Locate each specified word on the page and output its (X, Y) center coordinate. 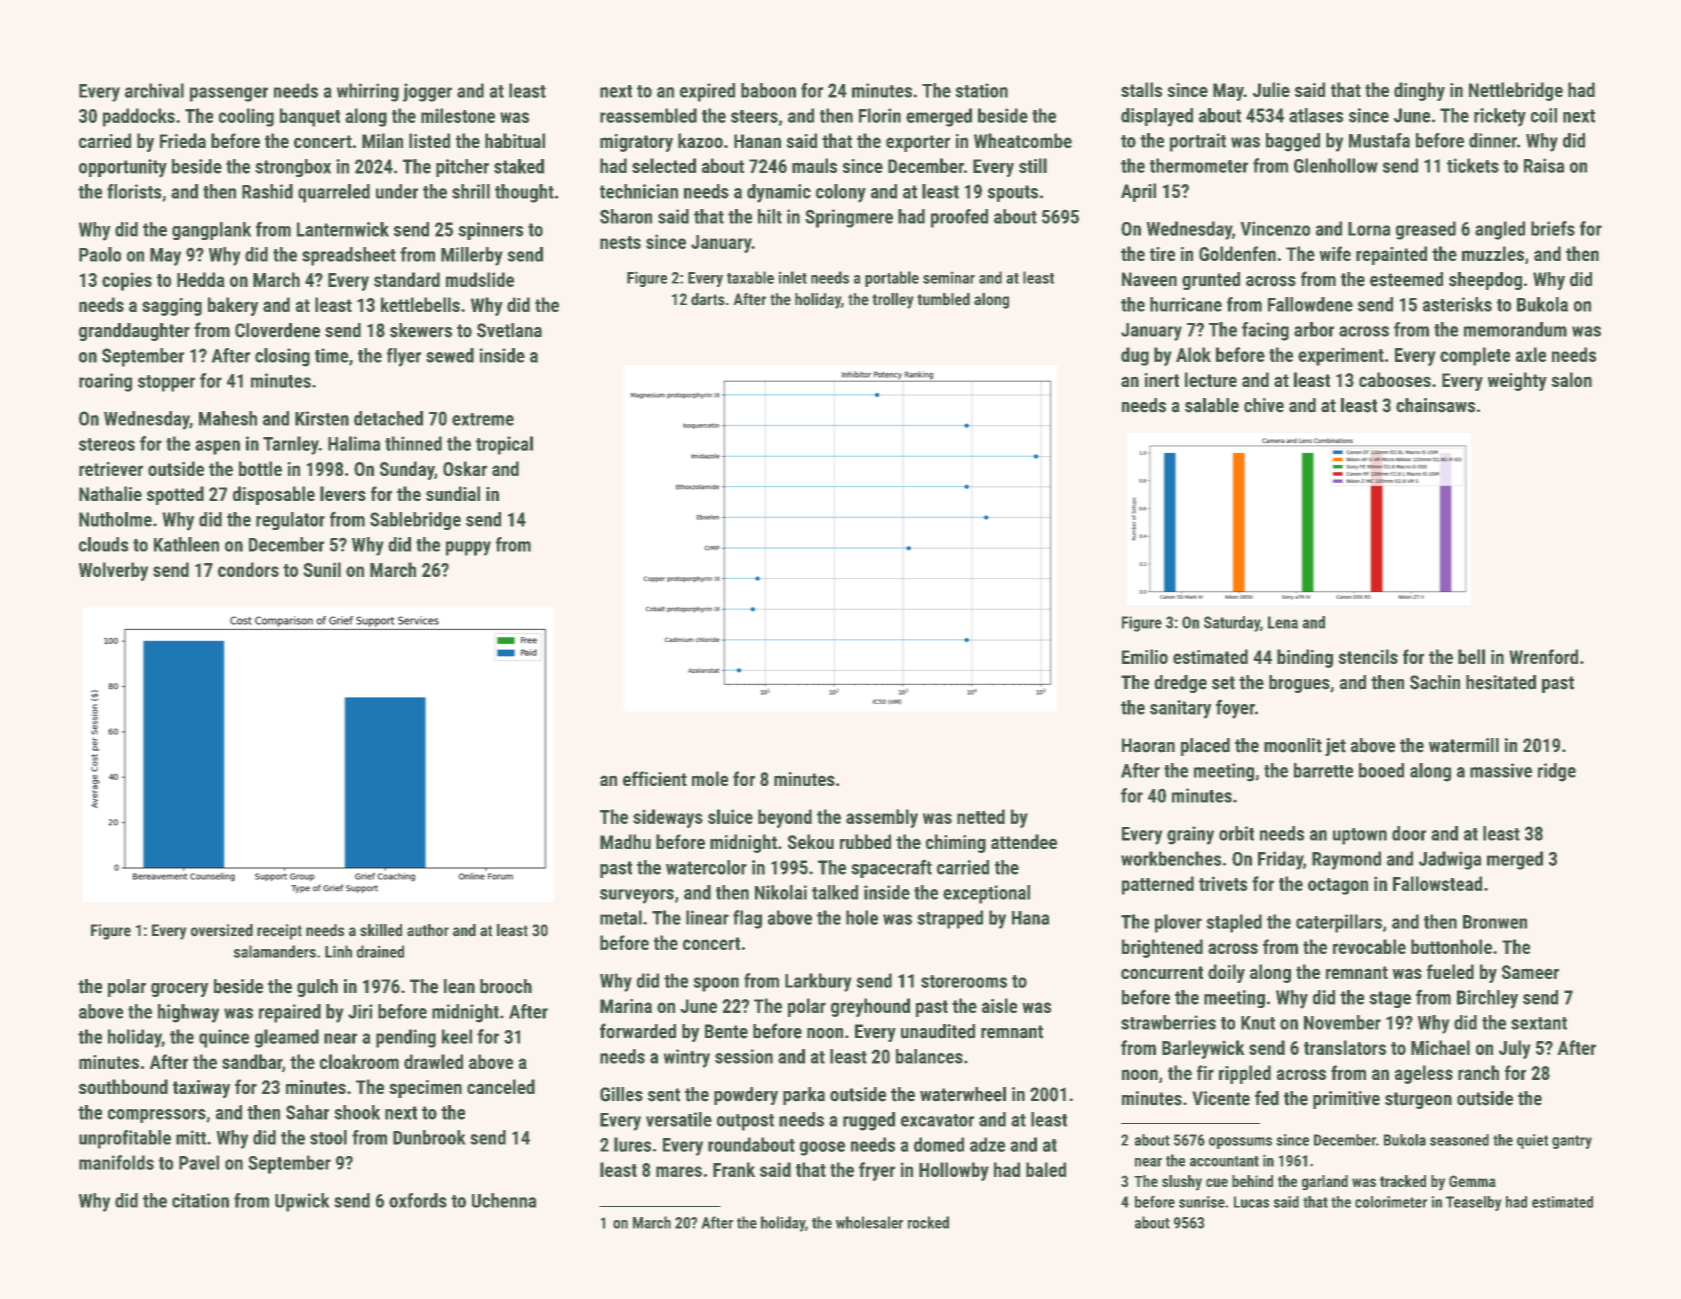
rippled (1245, 1074)
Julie (1271, 89)
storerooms (964, 981)
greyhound (870, 1007)
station (982, 90)
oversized (222, 930)
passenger (229, 94)
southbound (123, 1086)
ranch (1478, 1072)
